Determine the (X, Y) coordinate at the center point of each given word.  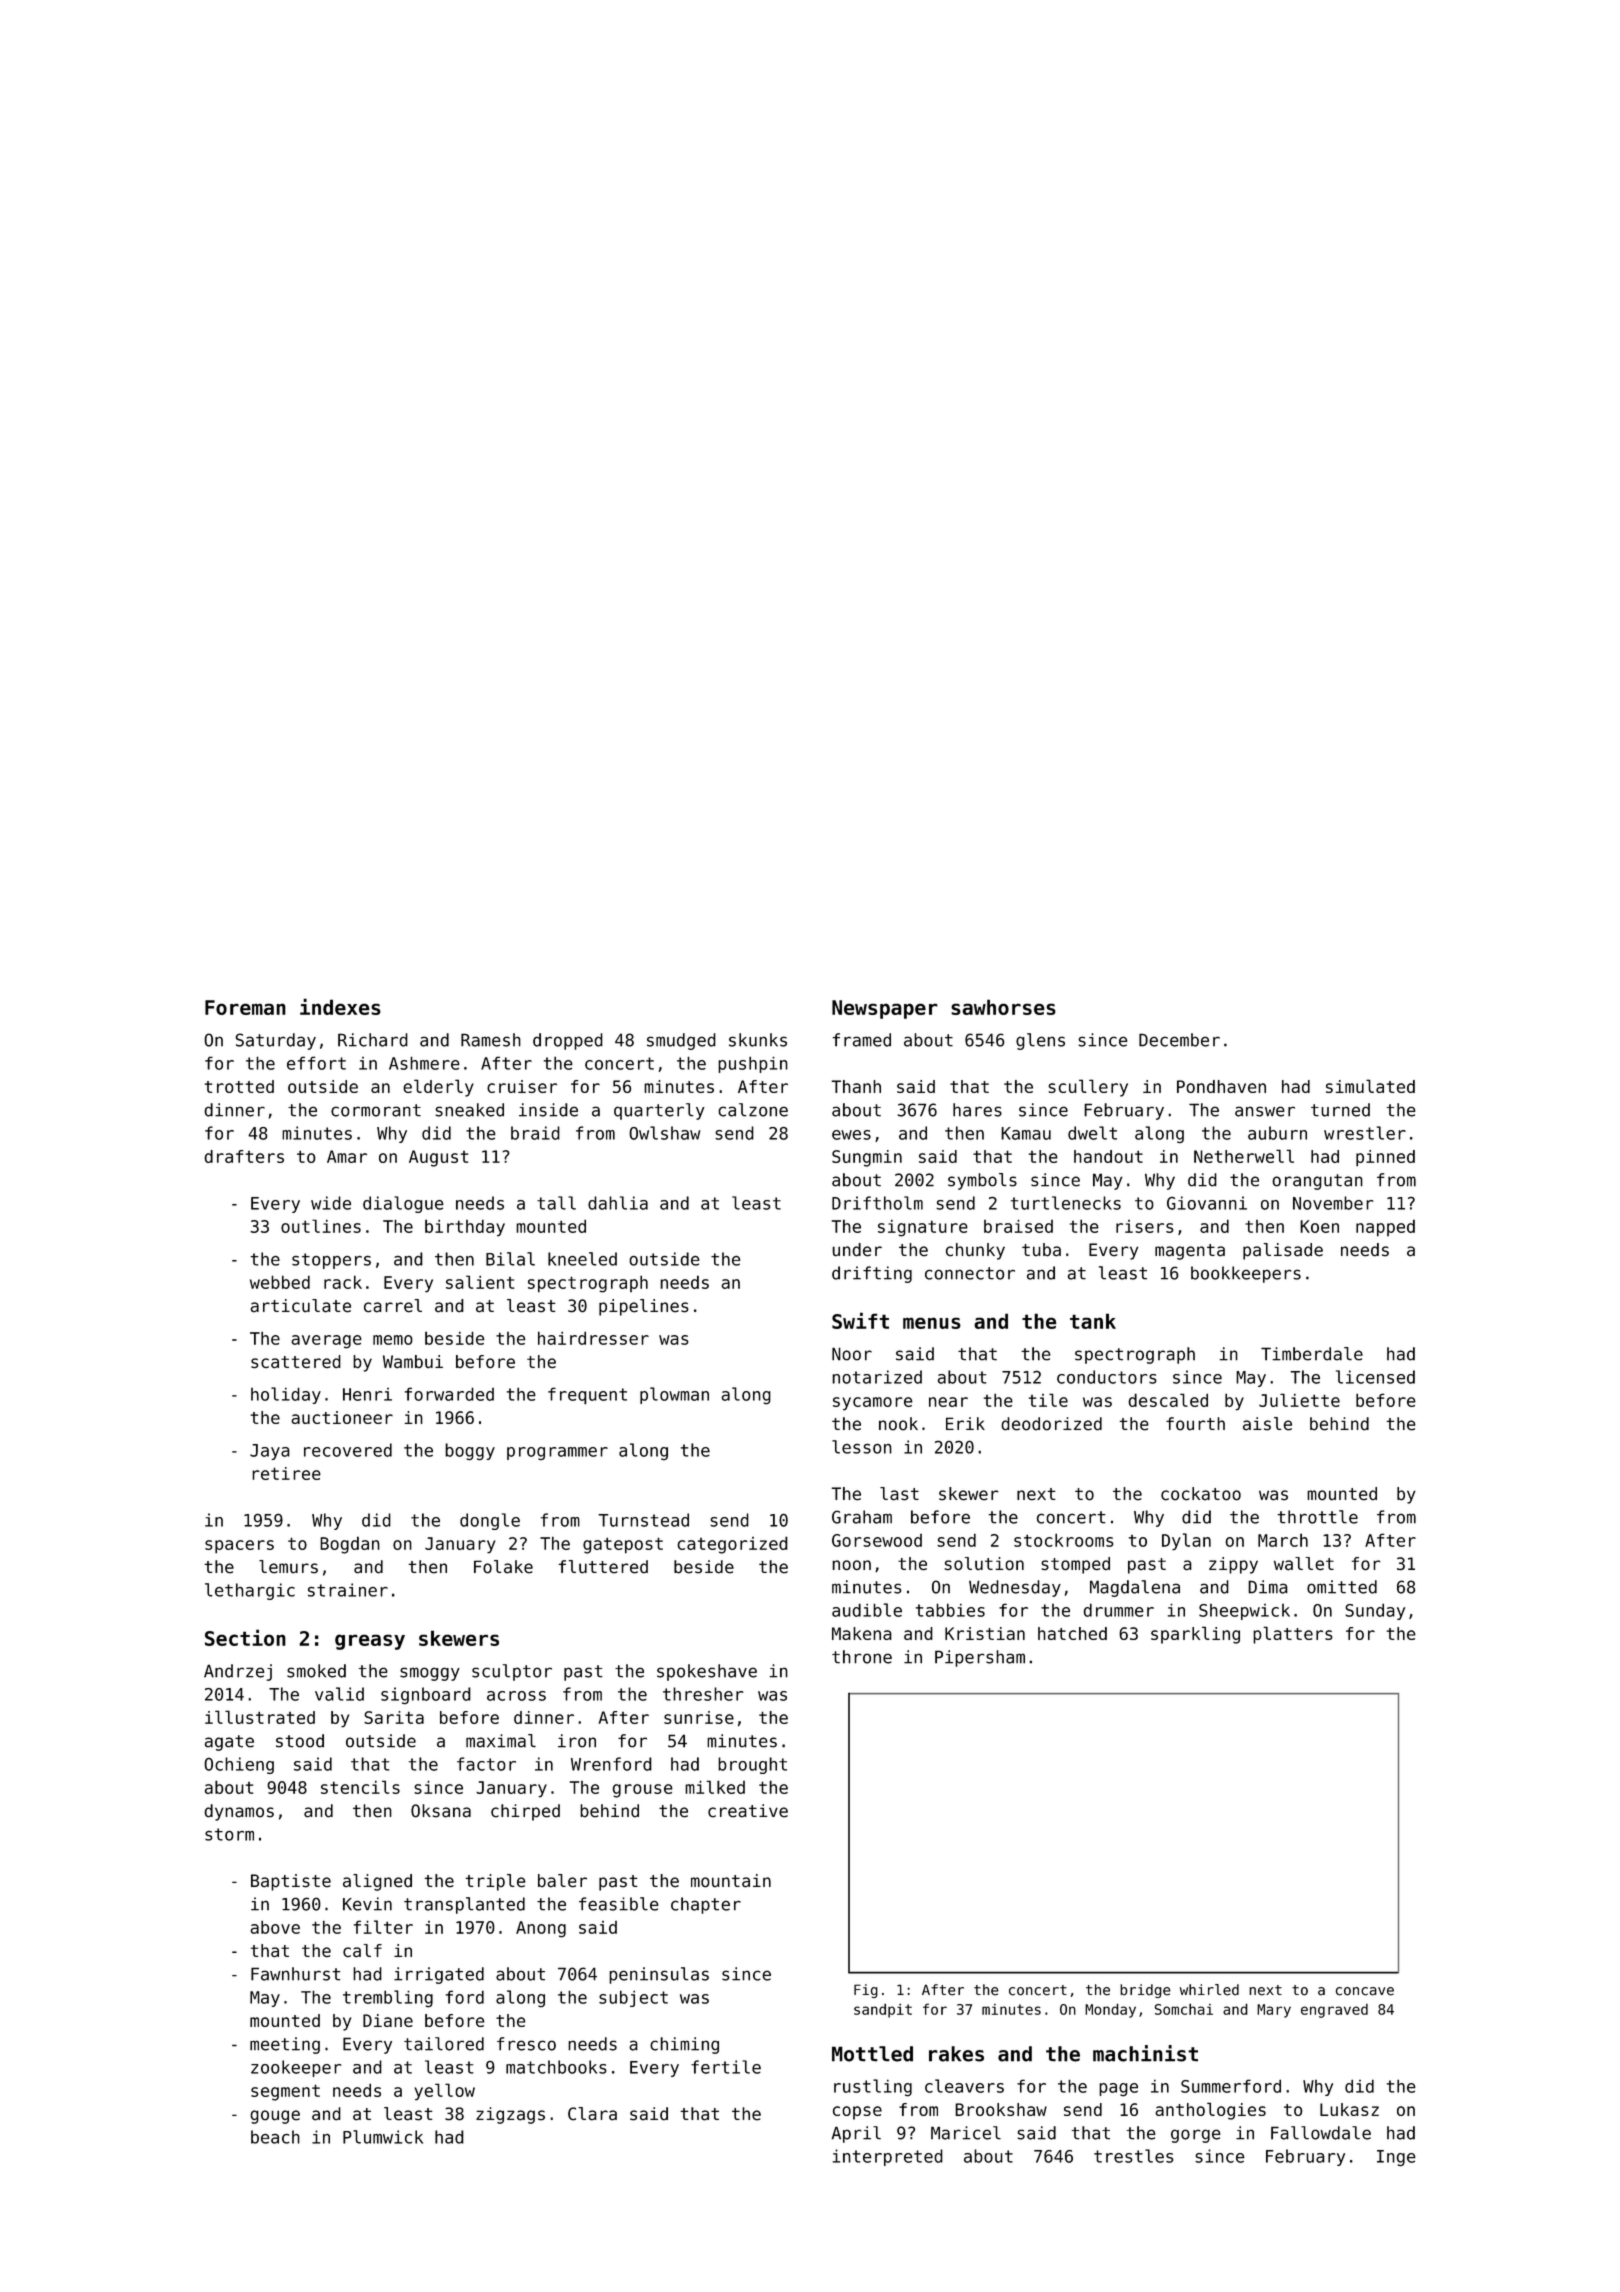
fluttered (603, 1567)
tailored (444, 2044)
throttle (1317, 1517)
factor (486, 1764)
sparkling (1195, 1635)
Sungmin (867, 1158)
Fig (866, 1991)
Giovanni (1207, 1203)
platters (1293, 1635)
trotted (239, 1086)
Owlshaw (665, 1133)
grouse (643, 1791)
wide (331, 1203)
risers (1144, 1226)
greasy (370, 1642)
